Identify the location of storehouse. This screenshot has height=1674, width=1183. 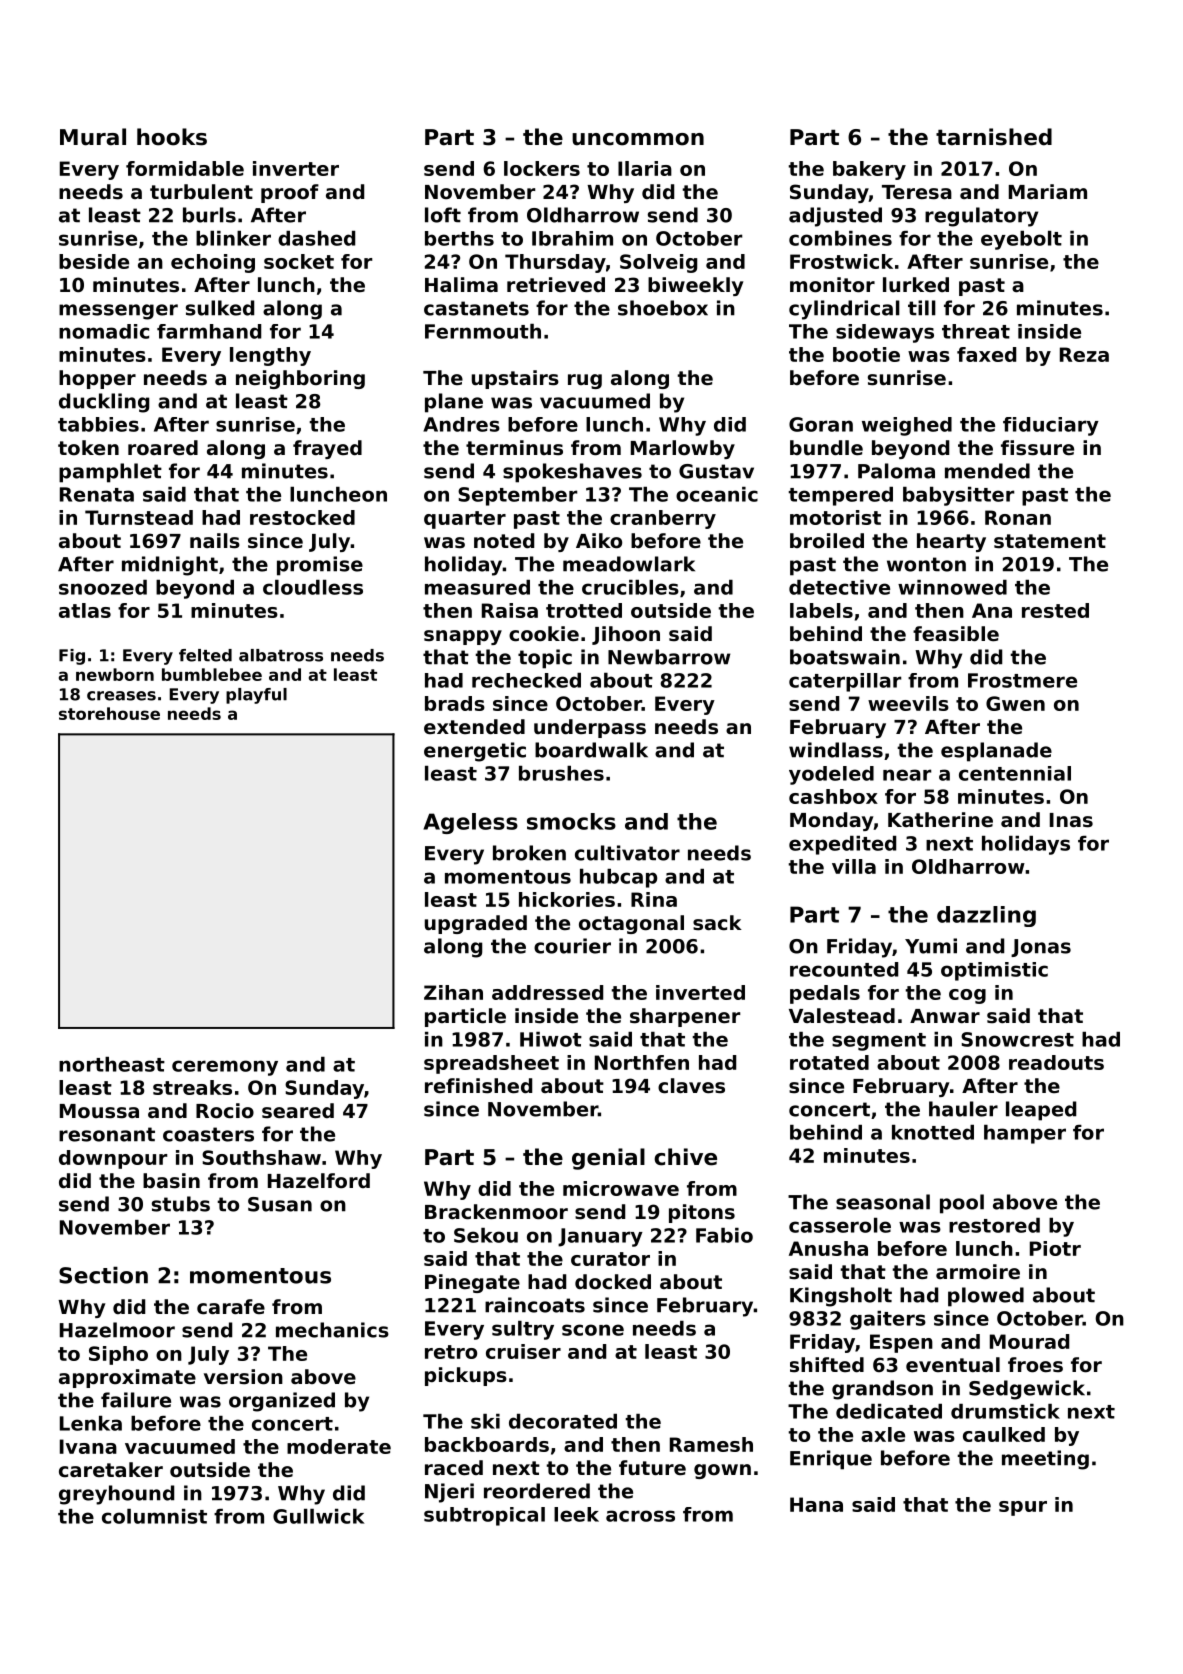
(109, 713).
